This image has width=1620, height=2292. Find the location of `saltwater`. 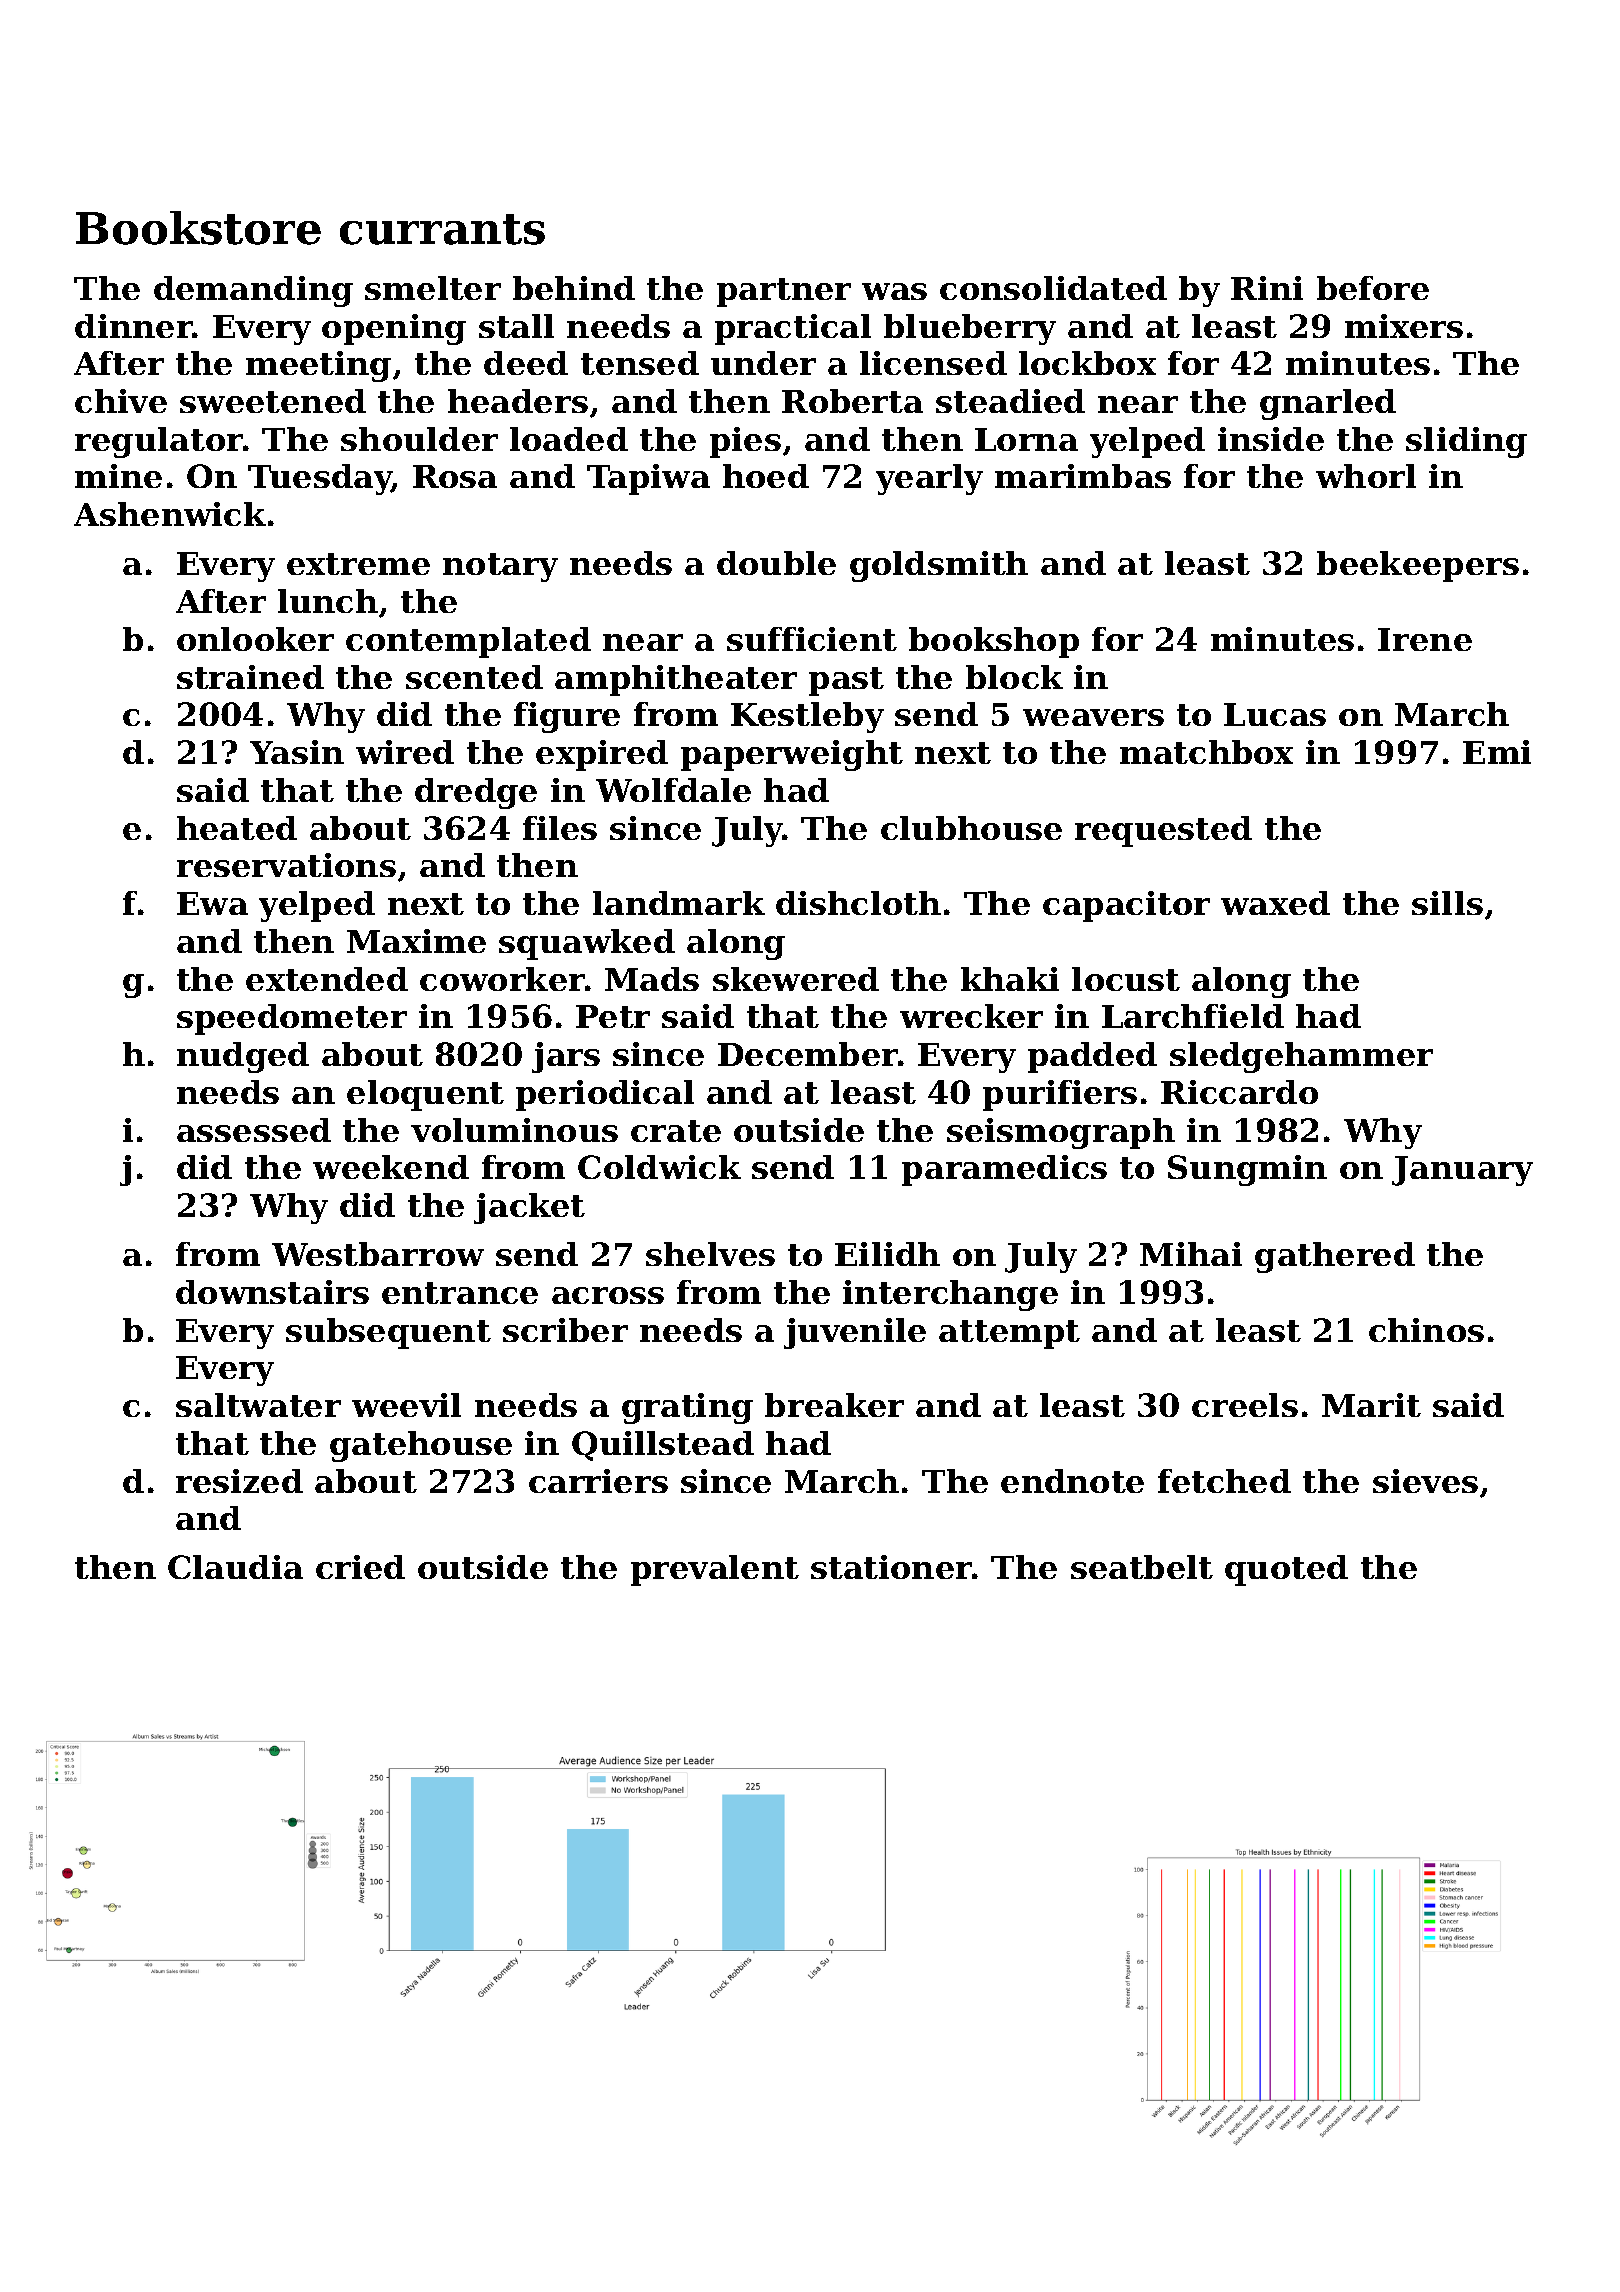

saltwater is located at coordinates (258, 1405).
